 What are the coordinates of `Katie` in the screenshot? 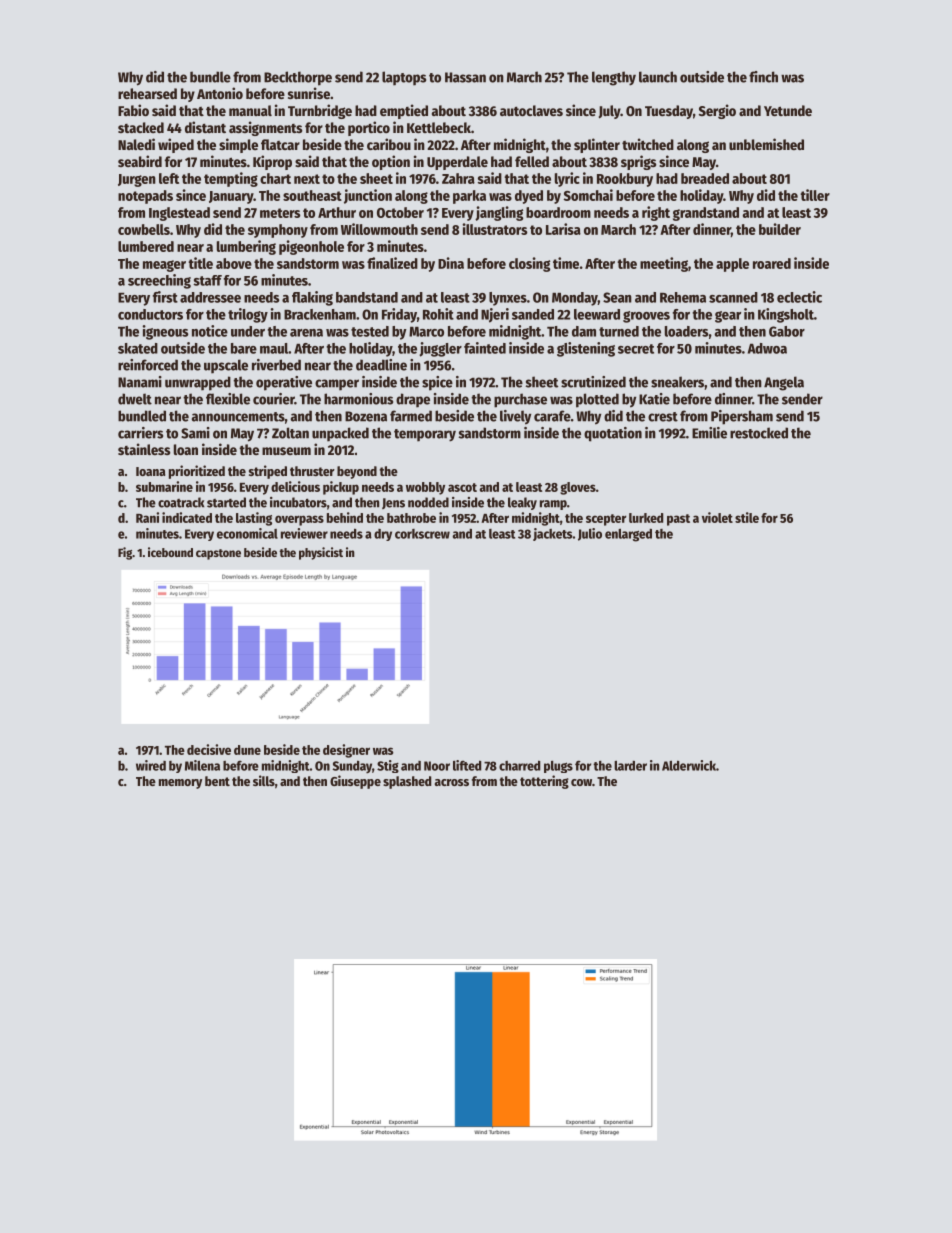 It's located at (654, 399).
